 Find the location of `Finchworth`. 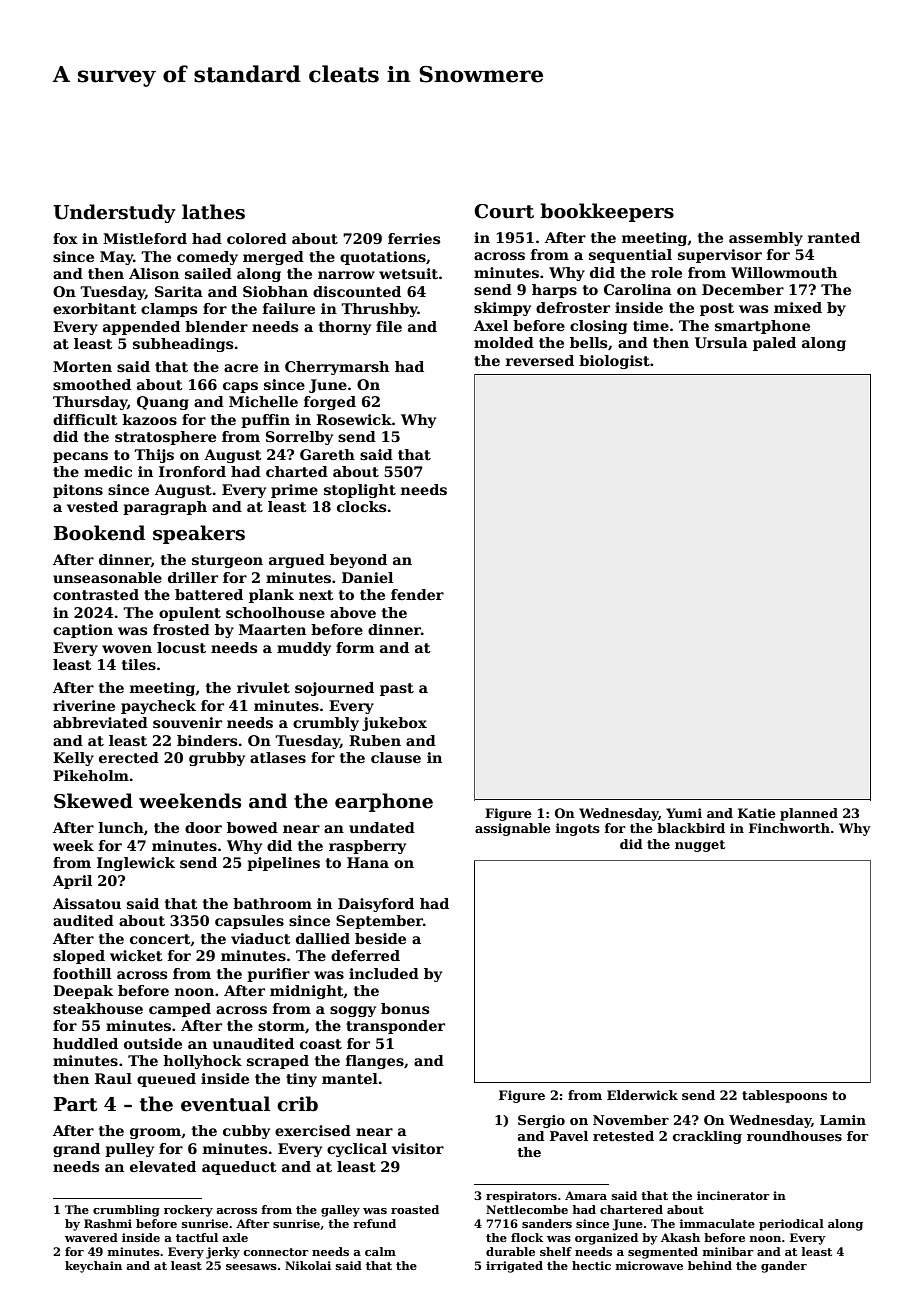

Finchworth is located at coordinates (789, 828).
